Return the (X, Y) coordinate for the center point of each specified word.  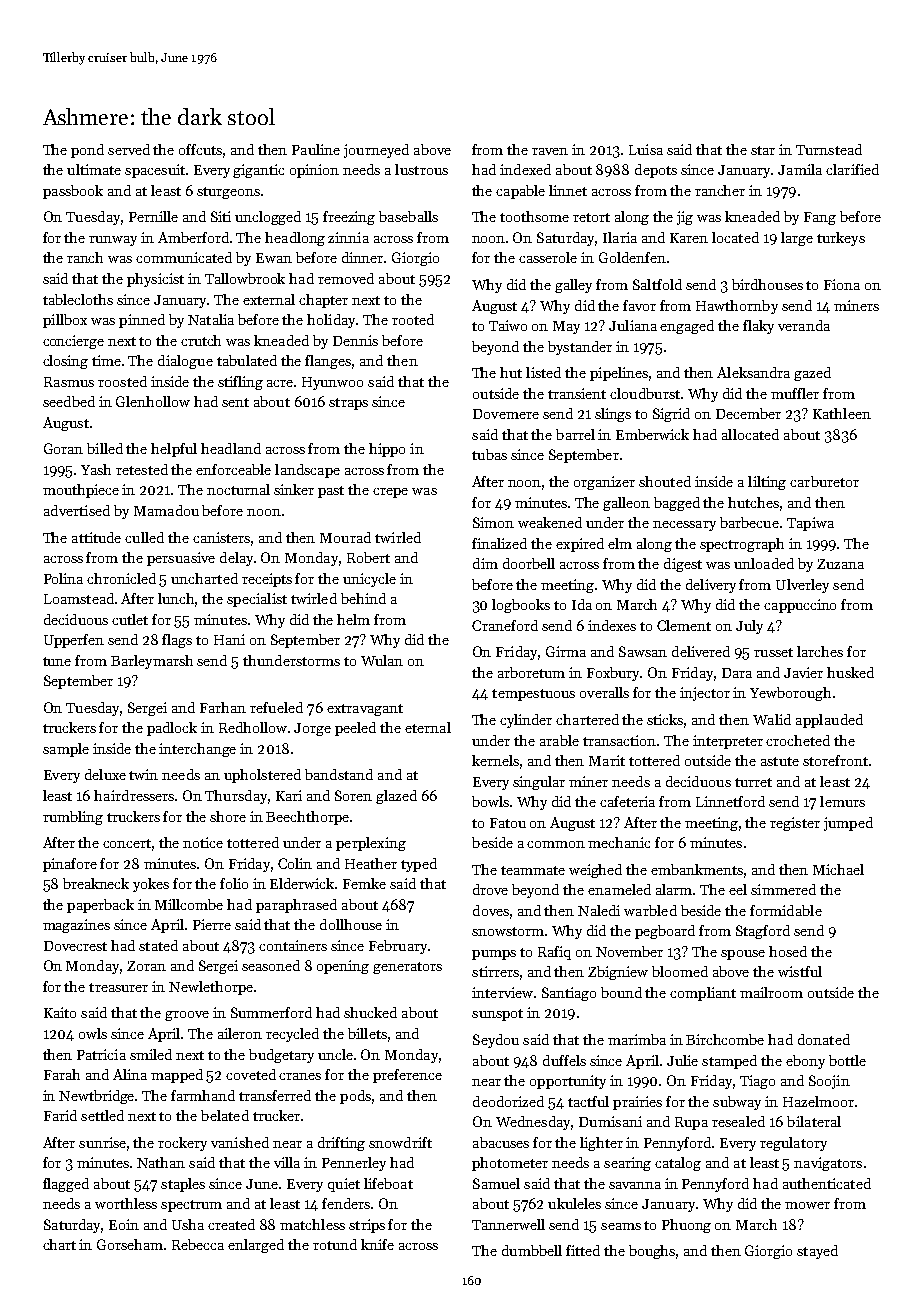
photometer (510, 1164)
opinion (314, 171)
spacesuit (155, 171)
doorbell (529, 563)
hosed (788, 951)
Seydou (496, 1041)
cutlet (130, 619)
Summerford (271, 1012)
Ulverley (802, 586)
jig (685, 218)
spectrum (191, 1206)
